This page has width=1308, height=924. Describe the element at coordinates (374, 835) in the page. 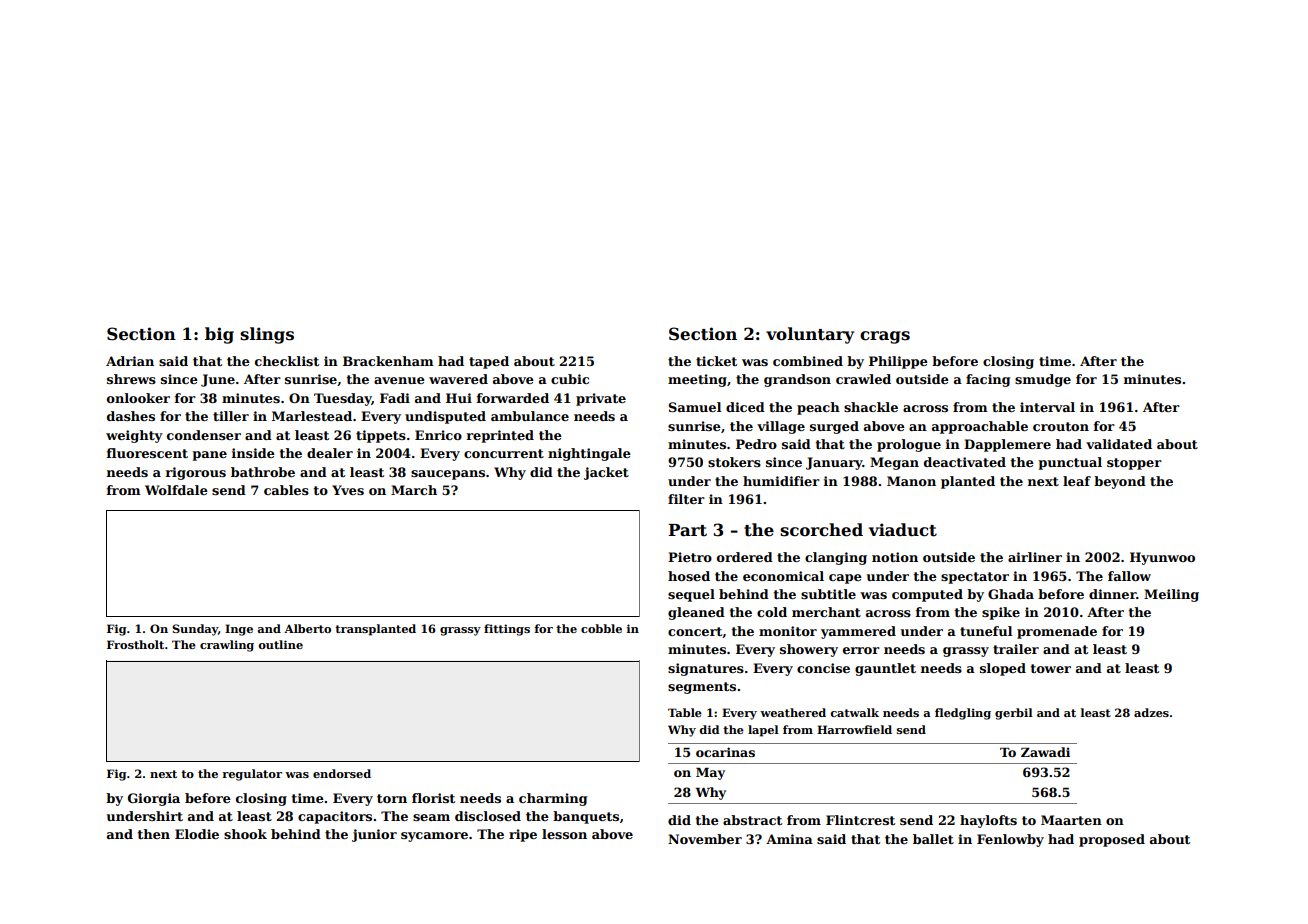

I see `junior` at that location.
